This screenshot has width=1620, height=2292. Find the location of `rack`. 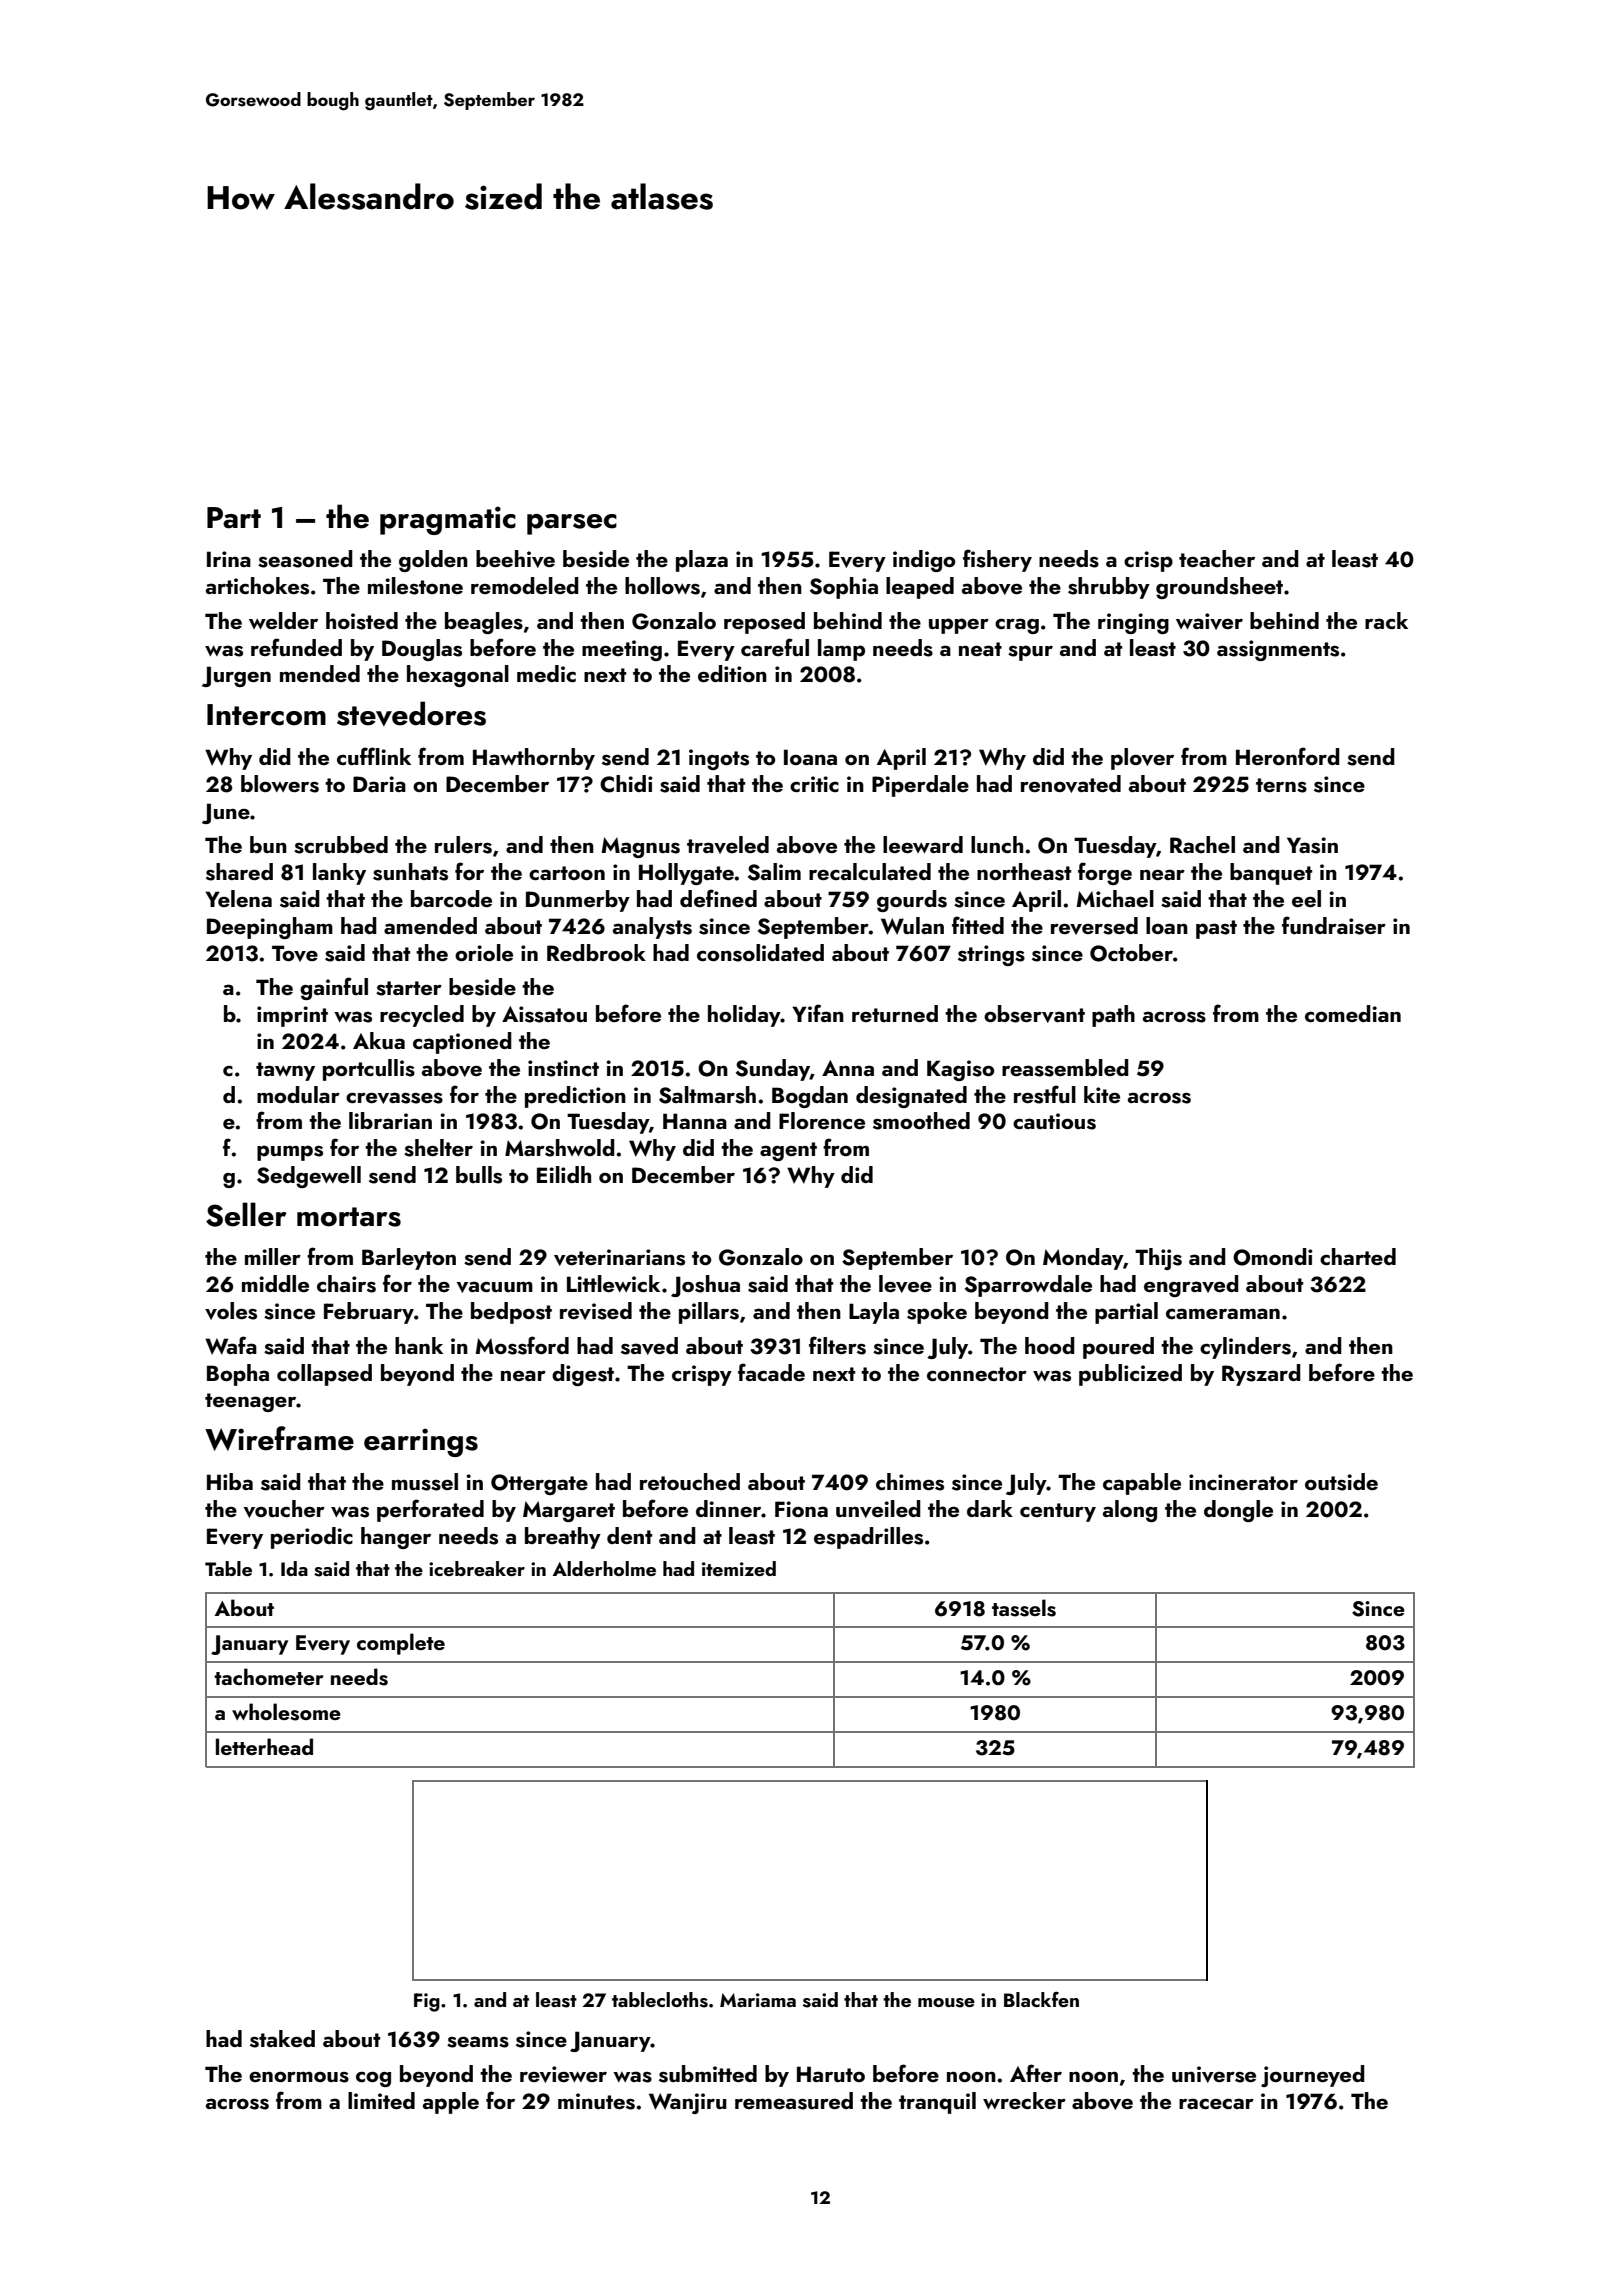

rack is located at coordinates (1386, 620).
